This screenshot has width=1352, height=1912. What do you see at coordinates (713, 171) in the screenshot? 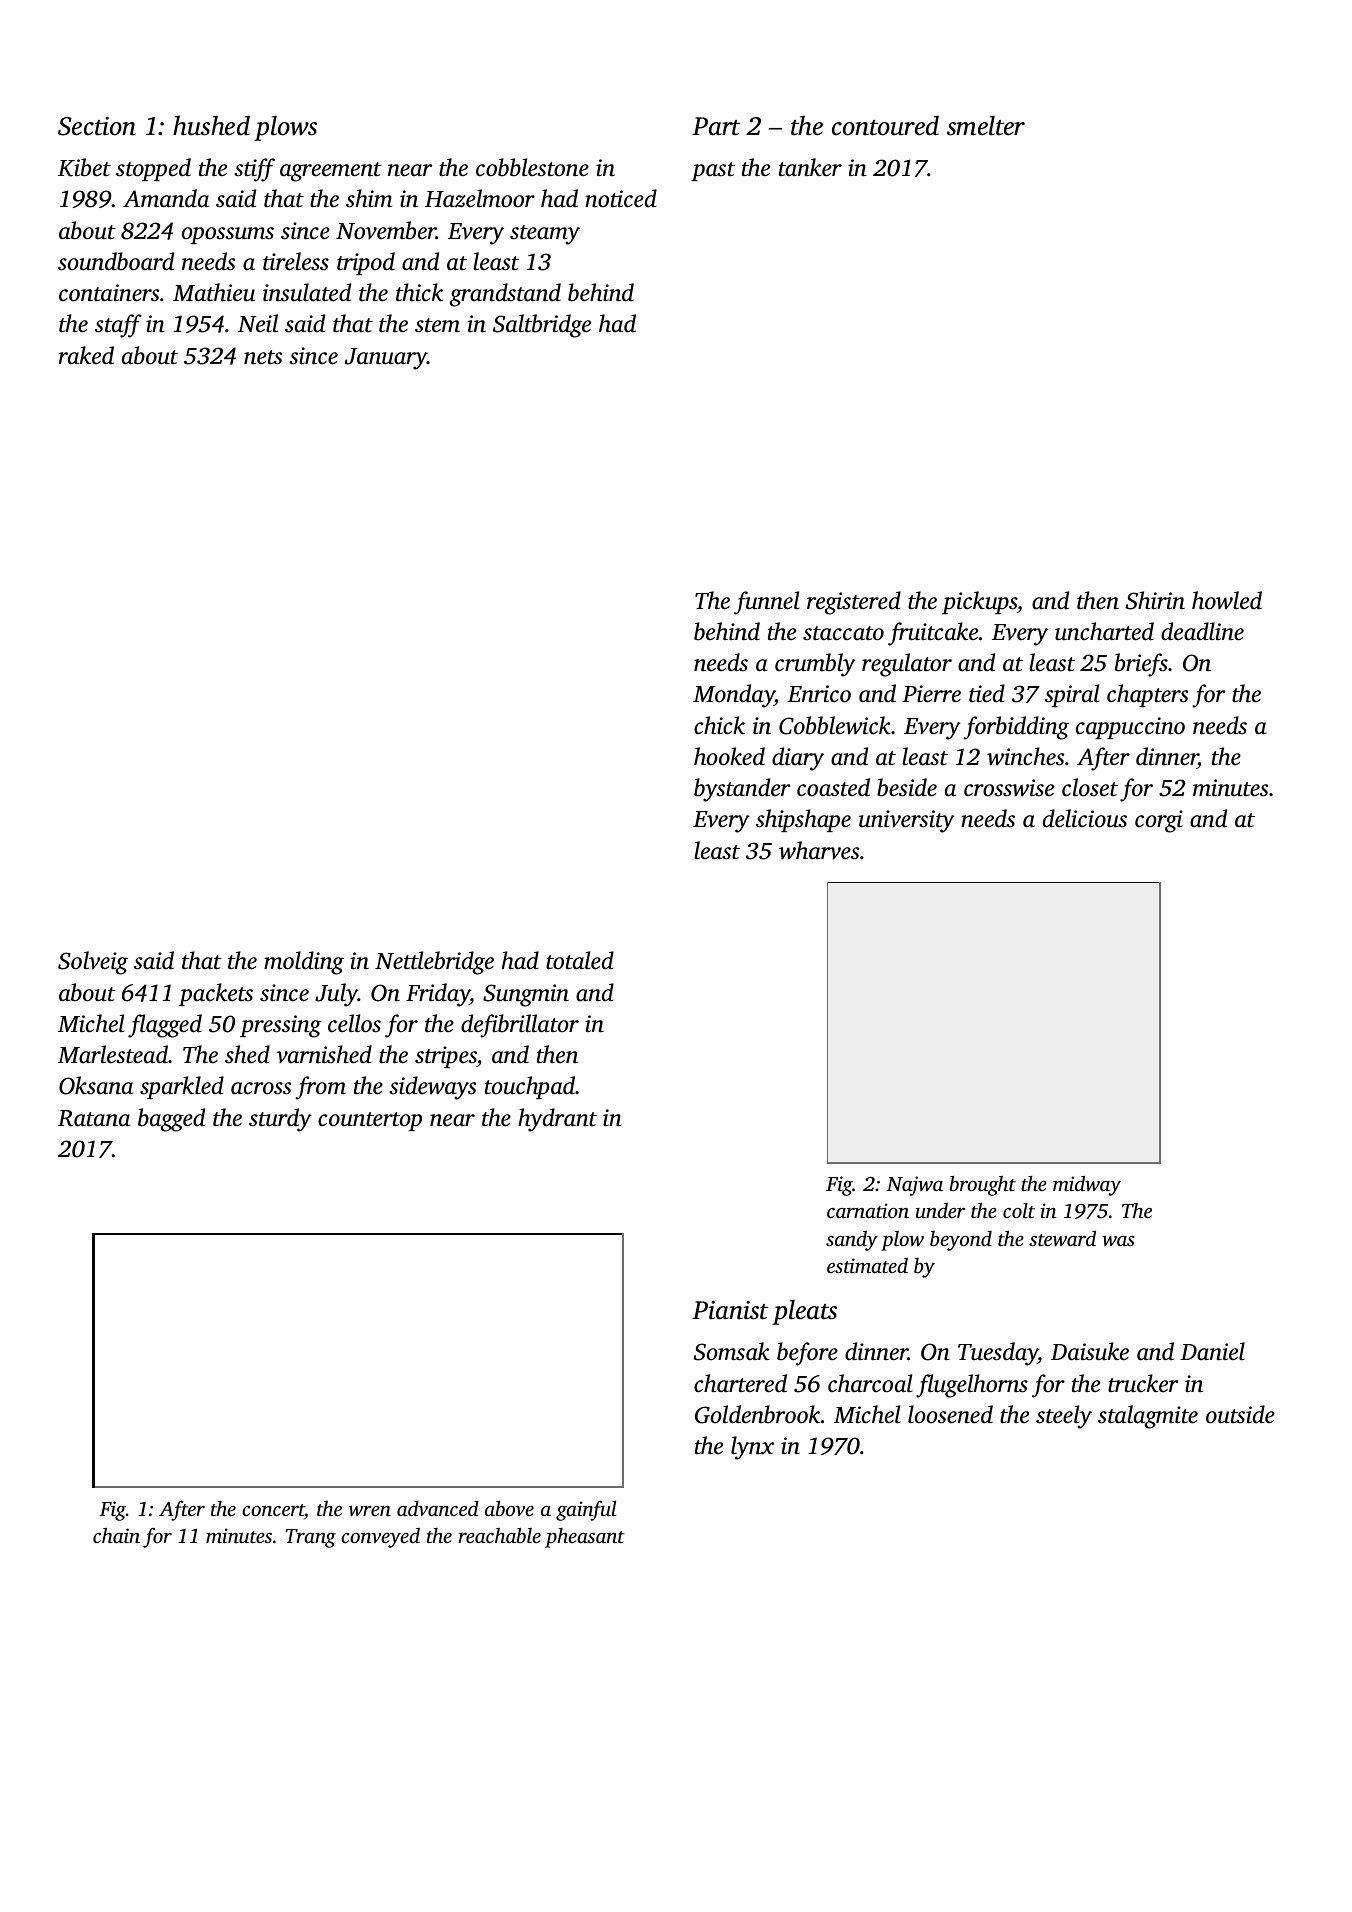
I see `past` at bounding box center [713, 171].
